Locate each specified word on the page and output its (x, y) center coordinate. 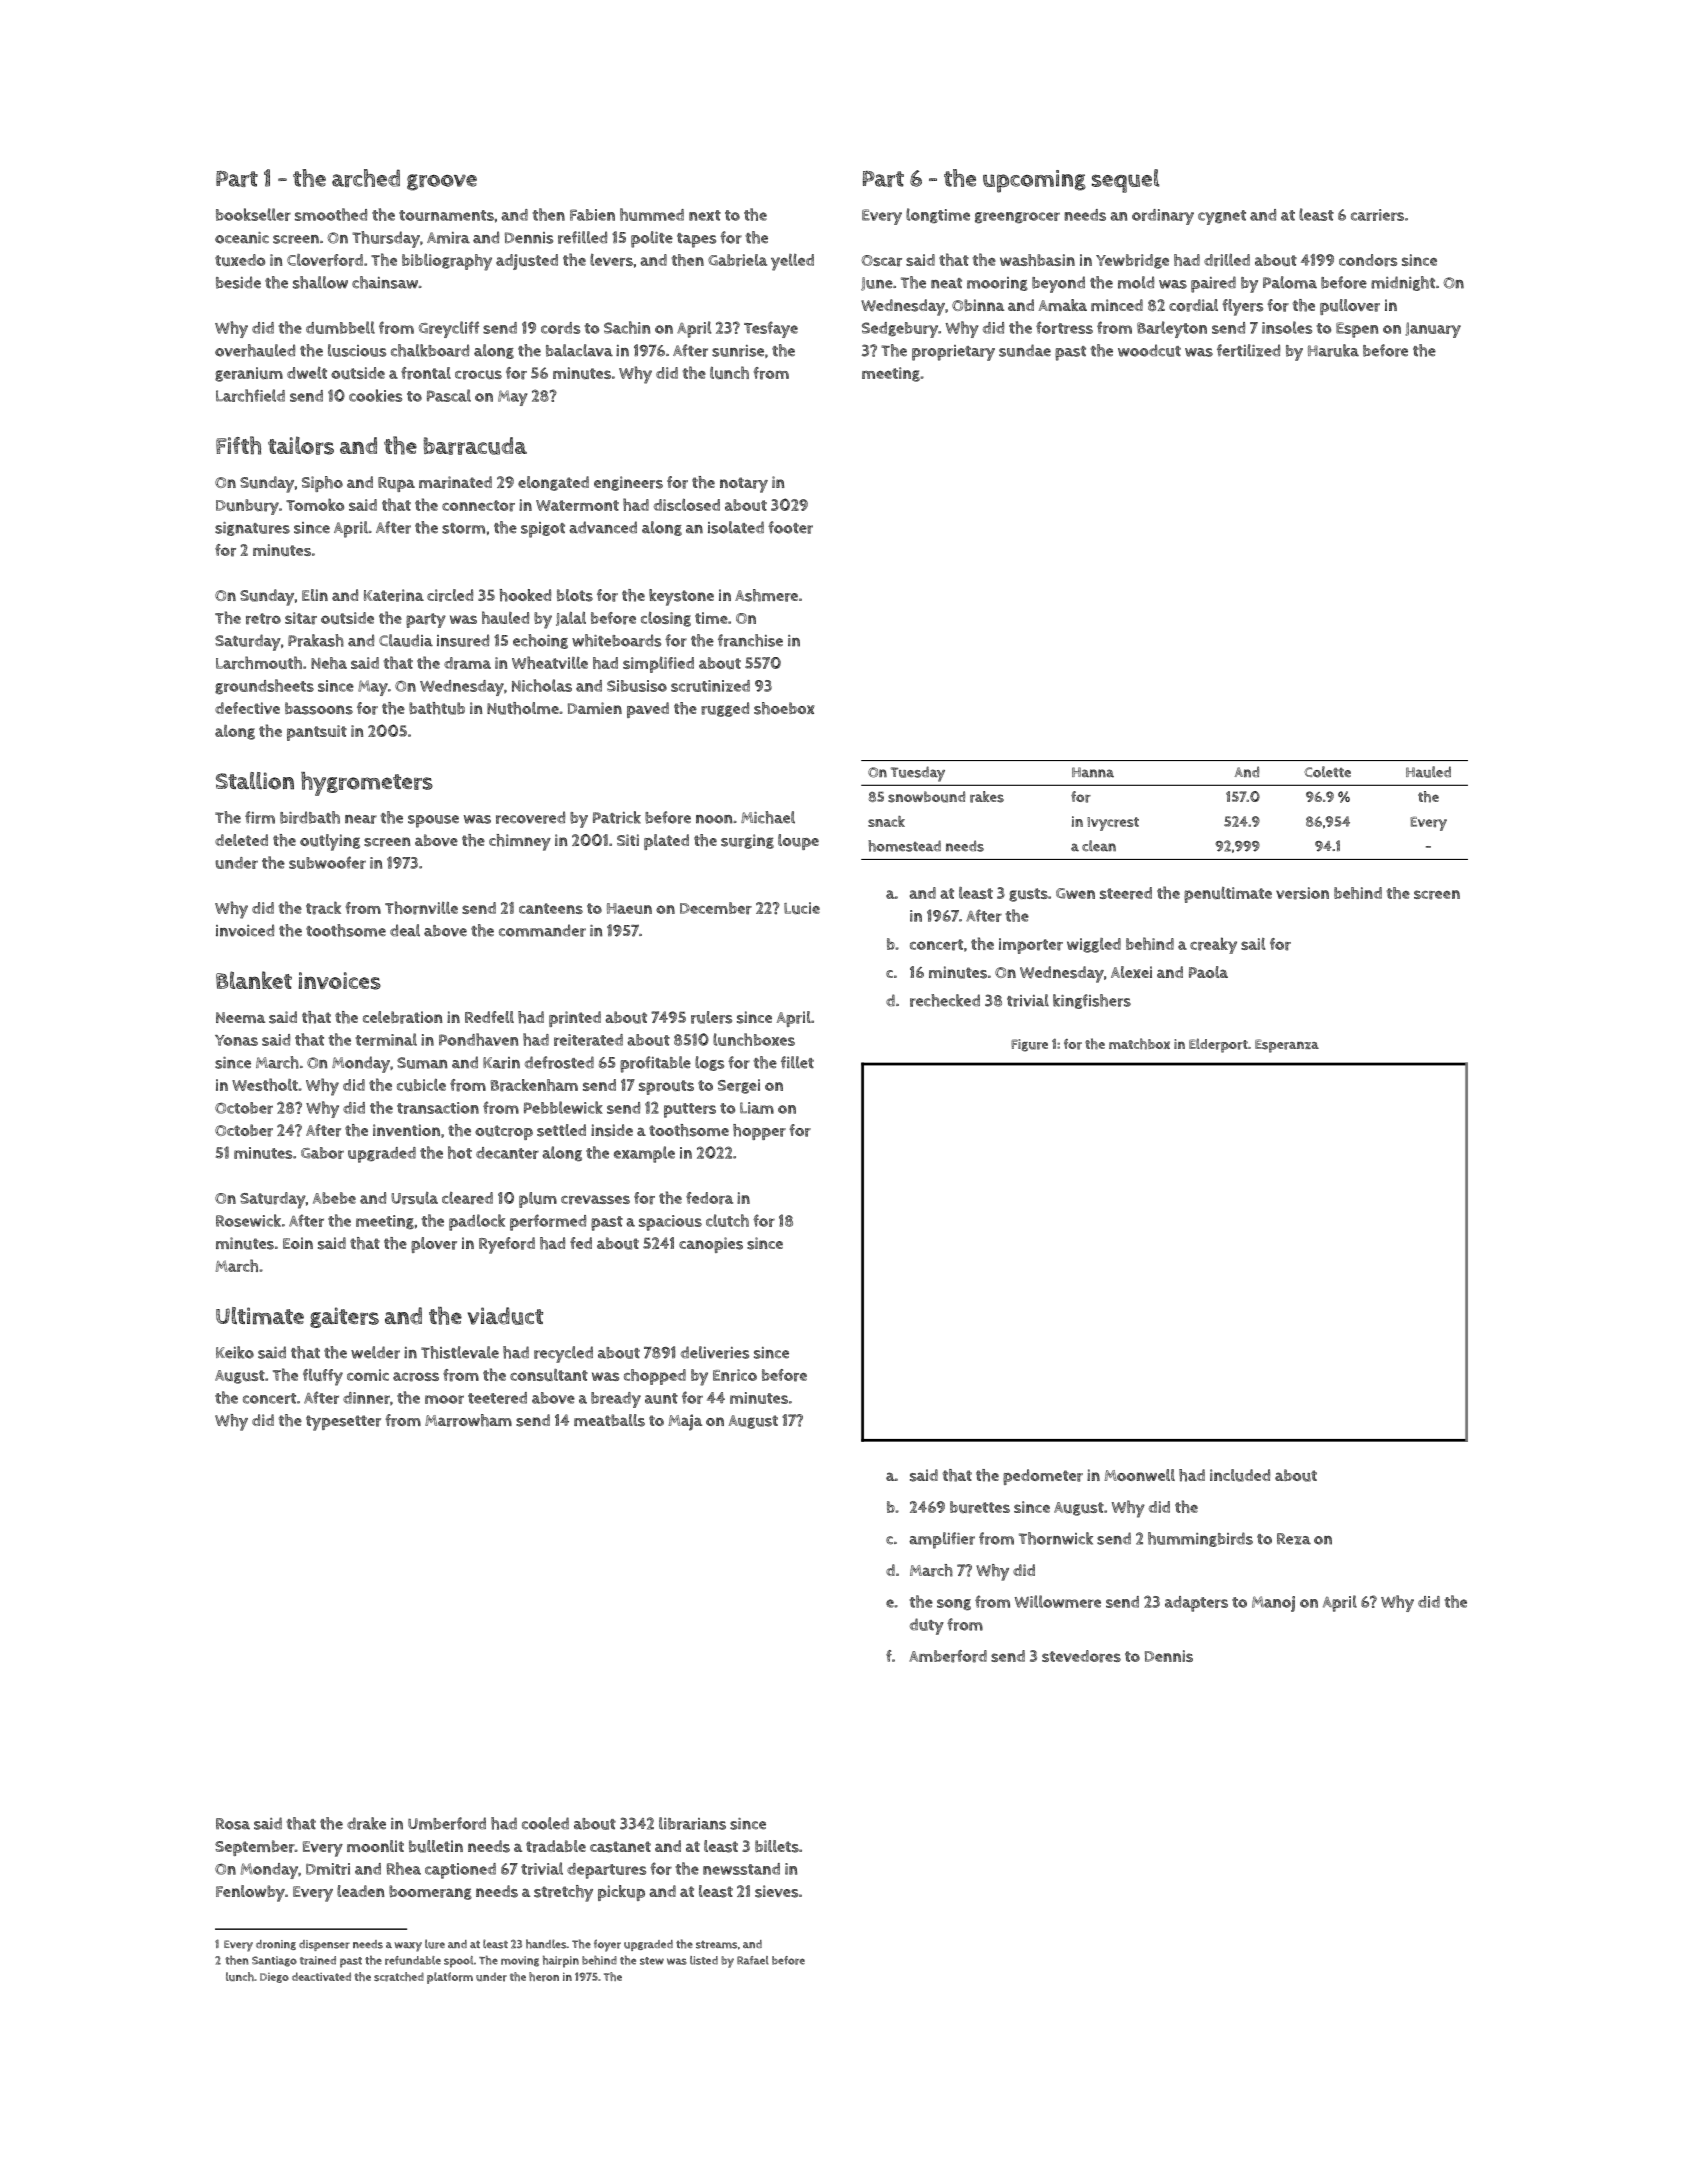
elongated (553, 483)
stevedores (1081, 1656)
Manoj (1273, 1604)
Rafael (753, 1960)
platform (450, 1978)
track (323, 908)
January (1433, 330)
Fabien (592, 215)
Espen (1357, 330)
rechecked (945, 1000)
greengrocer (1017, 217)
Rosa (233, 1824)
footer (790, 527)
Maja (685, 1422)
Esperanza (1287, 1046)
